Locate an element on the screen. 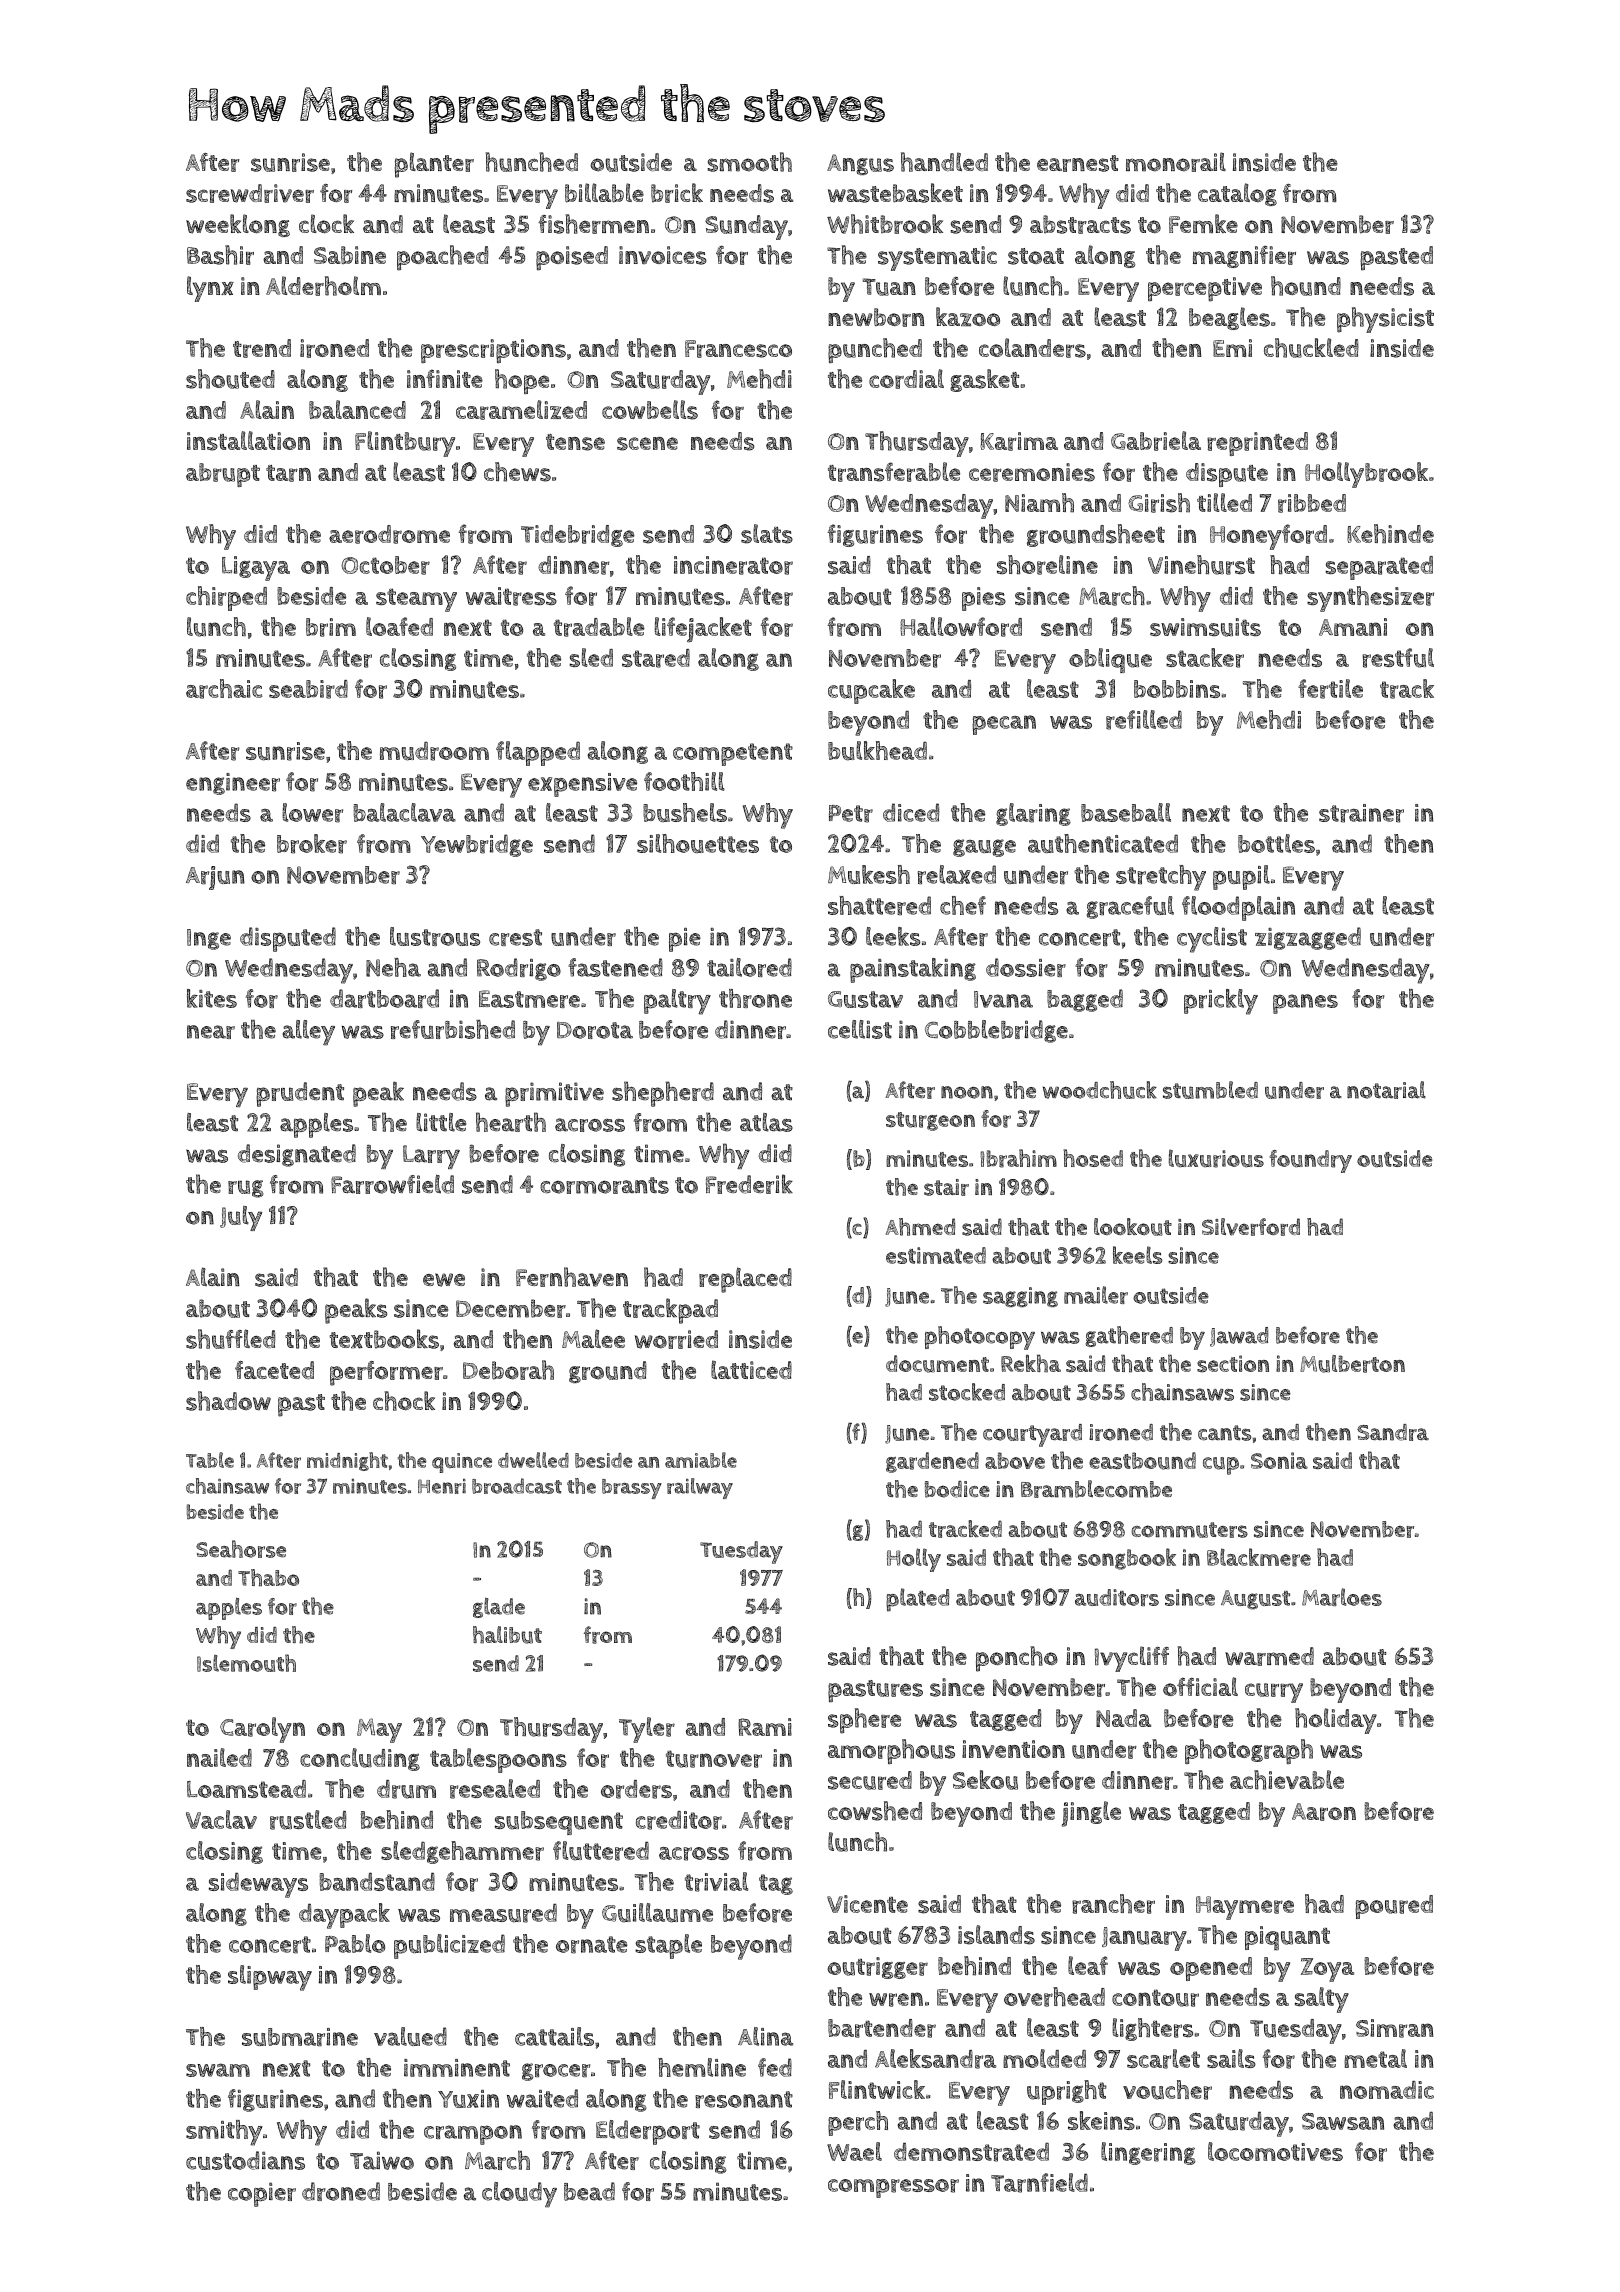 Image resolution: width=1620 pixels, height=2292 pixels. brassy is located at coordinates (632, 1489).
